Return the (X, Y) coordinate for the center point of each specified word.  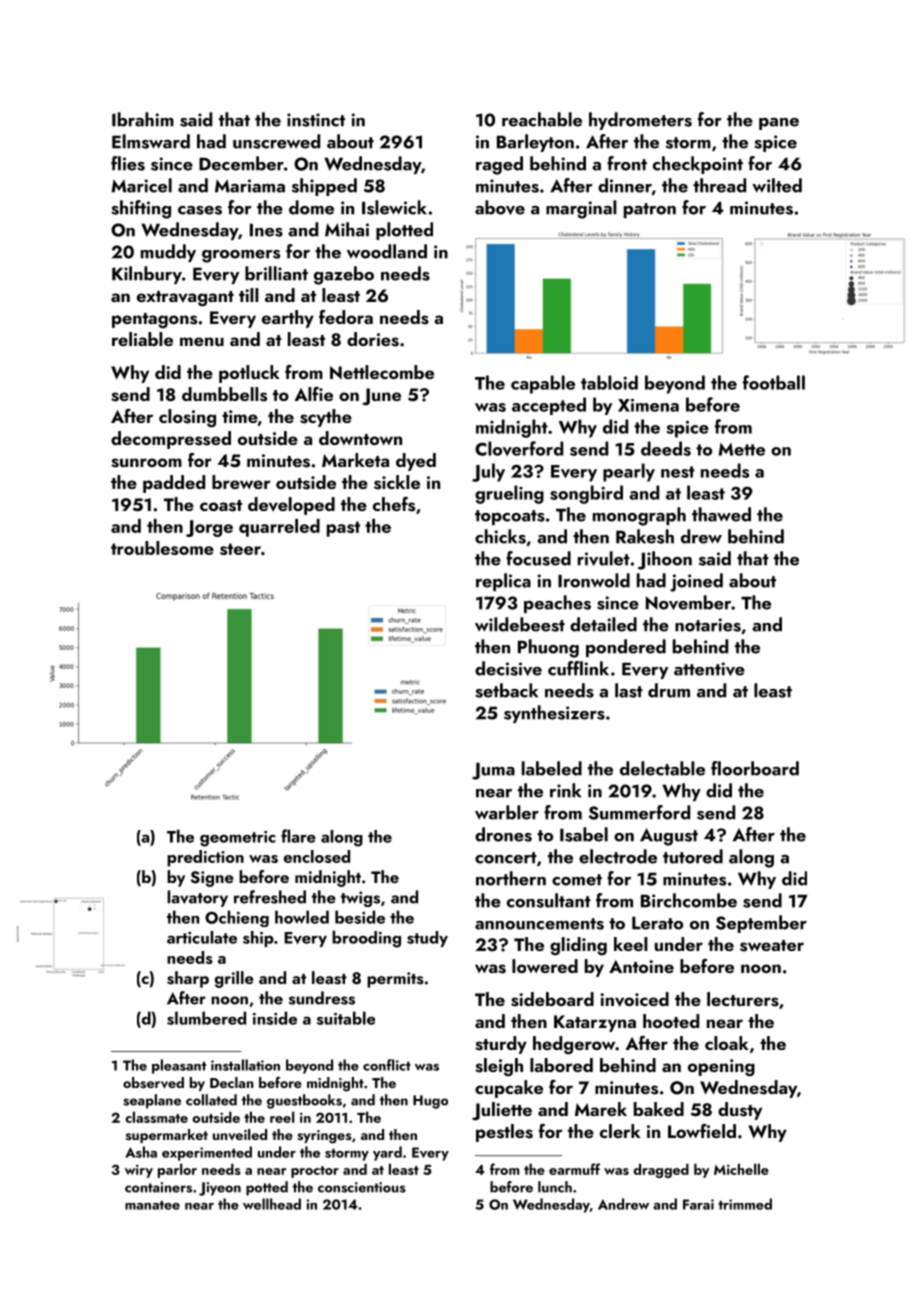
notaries (708, 625)
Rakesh (645, 536)
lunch (555, 1187)
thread (719, 185)
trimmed (745, 1204)
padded (174, 484)
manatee (152, 1205)
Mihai (347, 229)
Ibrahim (143, 119)
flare (298, 836)
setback (506, 690)
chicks (500, 536)
